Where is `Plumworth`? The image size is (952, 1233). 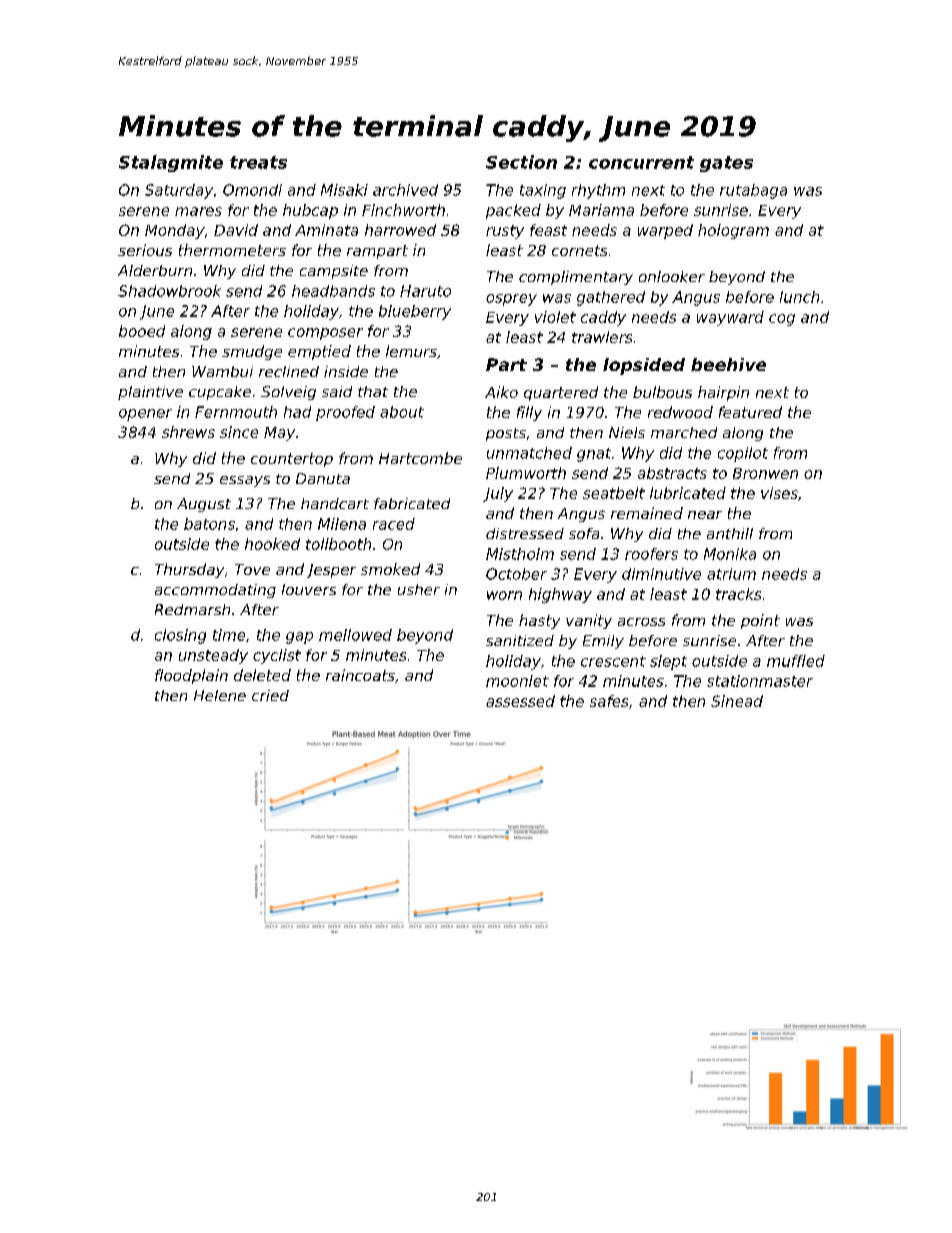
Plumworth is located at coordinates (526, 473).
